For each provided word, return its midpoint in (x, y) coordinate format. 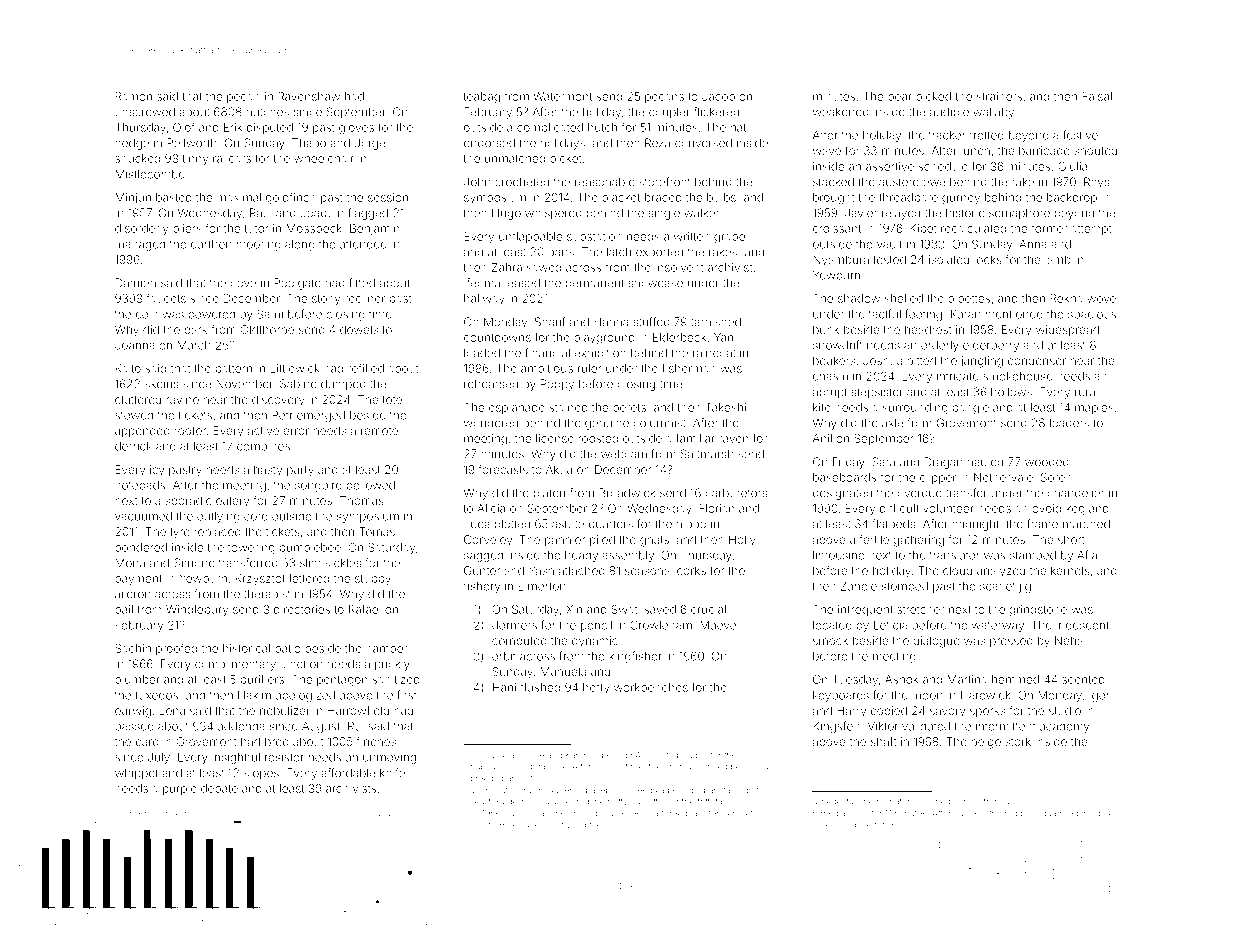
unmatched (515, 158)
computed (519, 642)
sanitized (396, 679)
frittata (710, 801)
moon (927, 696)
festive (1080, 135)
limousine (838, 555)
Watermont (562, 96)
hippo (691, 525)
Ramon (134, 96)
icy (157, 471)
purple (180, 789)
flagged (368, 214)
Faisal (1097, 96)
